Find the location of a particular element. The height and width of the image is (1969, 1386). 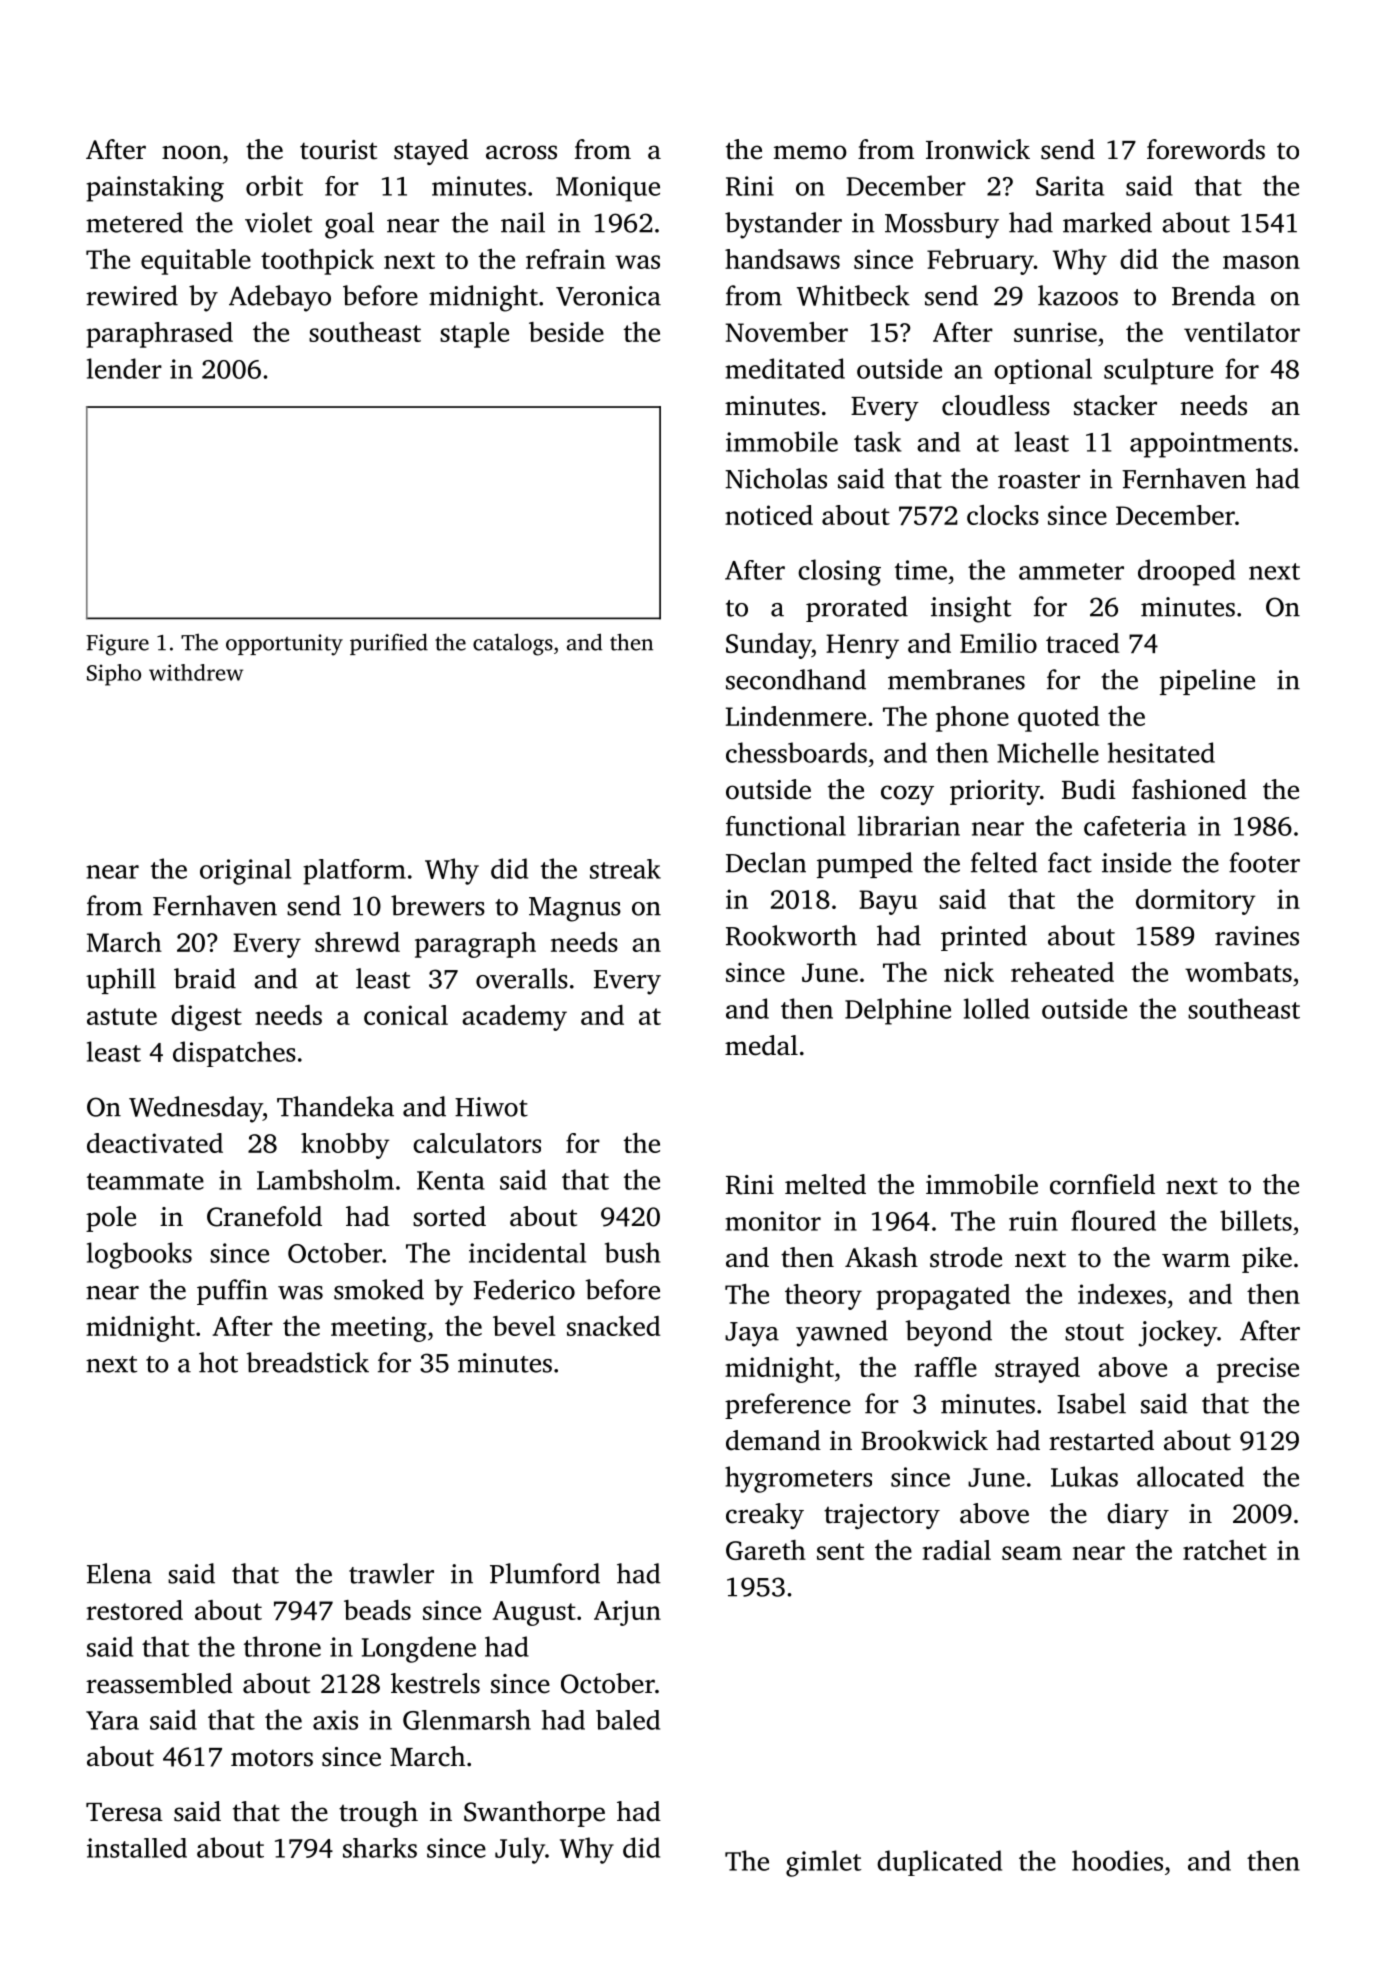

precise is located at coordinates (1258, 1370).
